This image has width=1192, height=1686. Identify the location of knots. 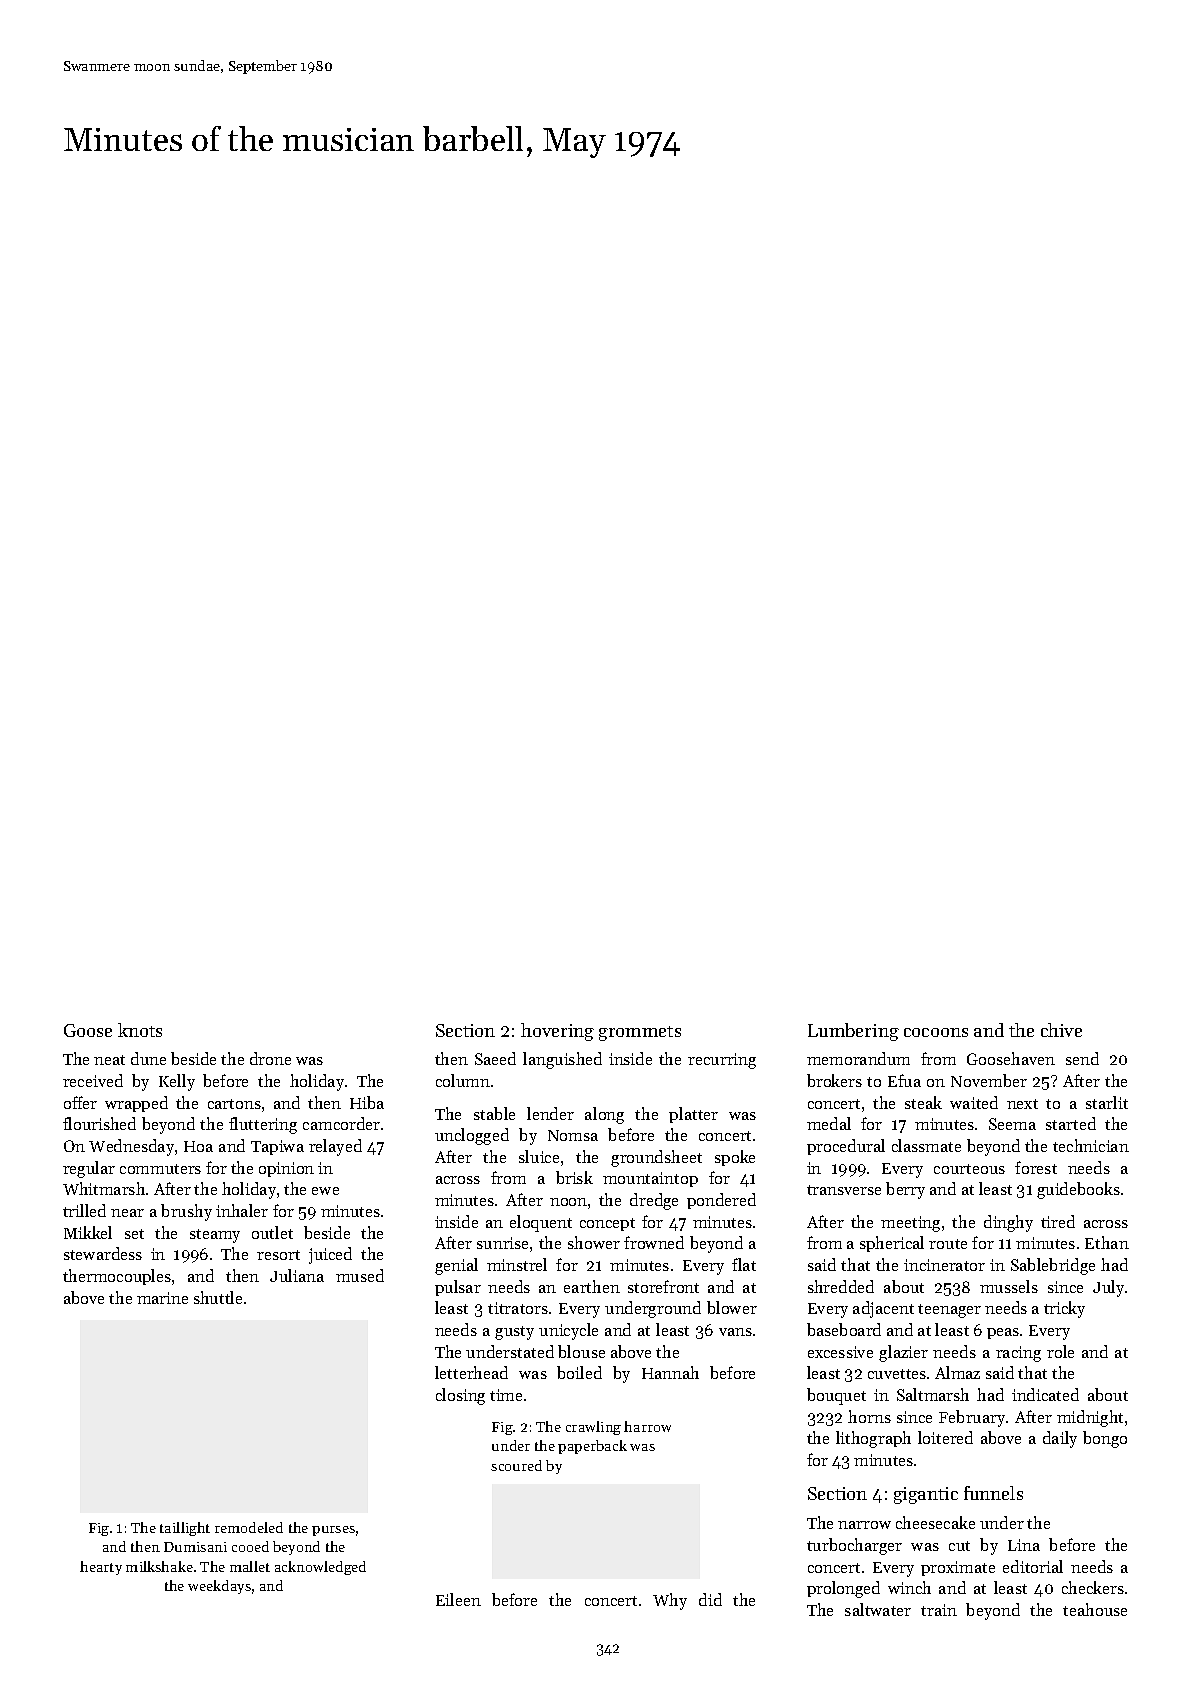
(140, 1030).
